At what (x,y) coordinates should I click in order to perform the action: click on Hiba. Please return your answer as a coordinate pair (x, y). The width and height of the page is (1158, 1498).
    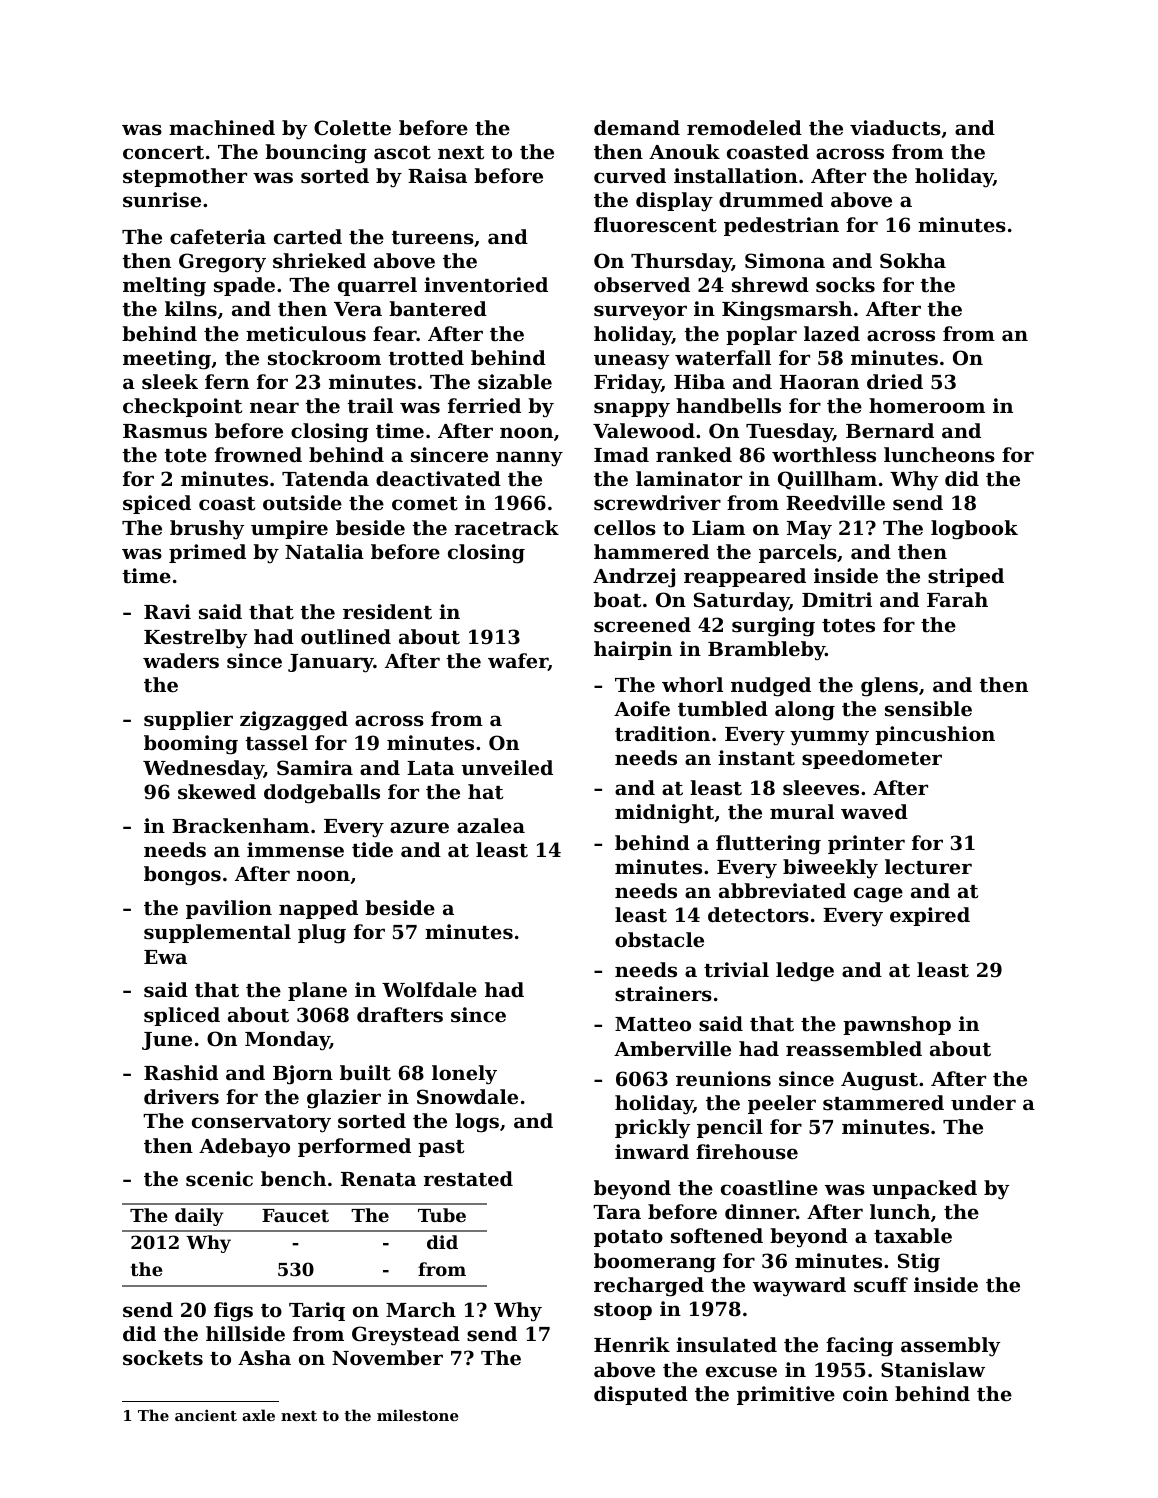
    Looking at the image, I should click on (699, 381).
